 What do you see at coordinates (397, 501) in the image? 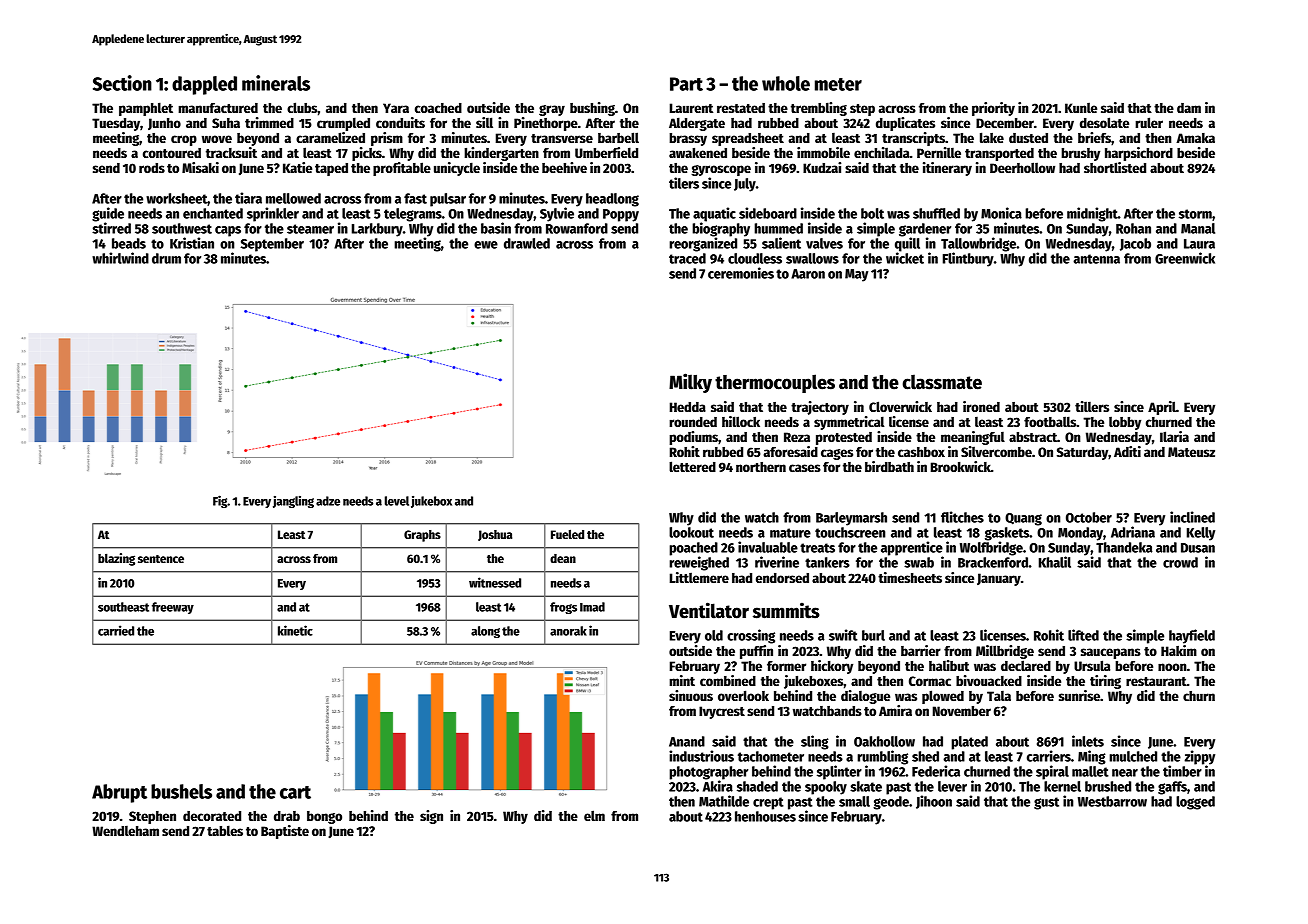
I see `level` at bounding box center [397, 501].
